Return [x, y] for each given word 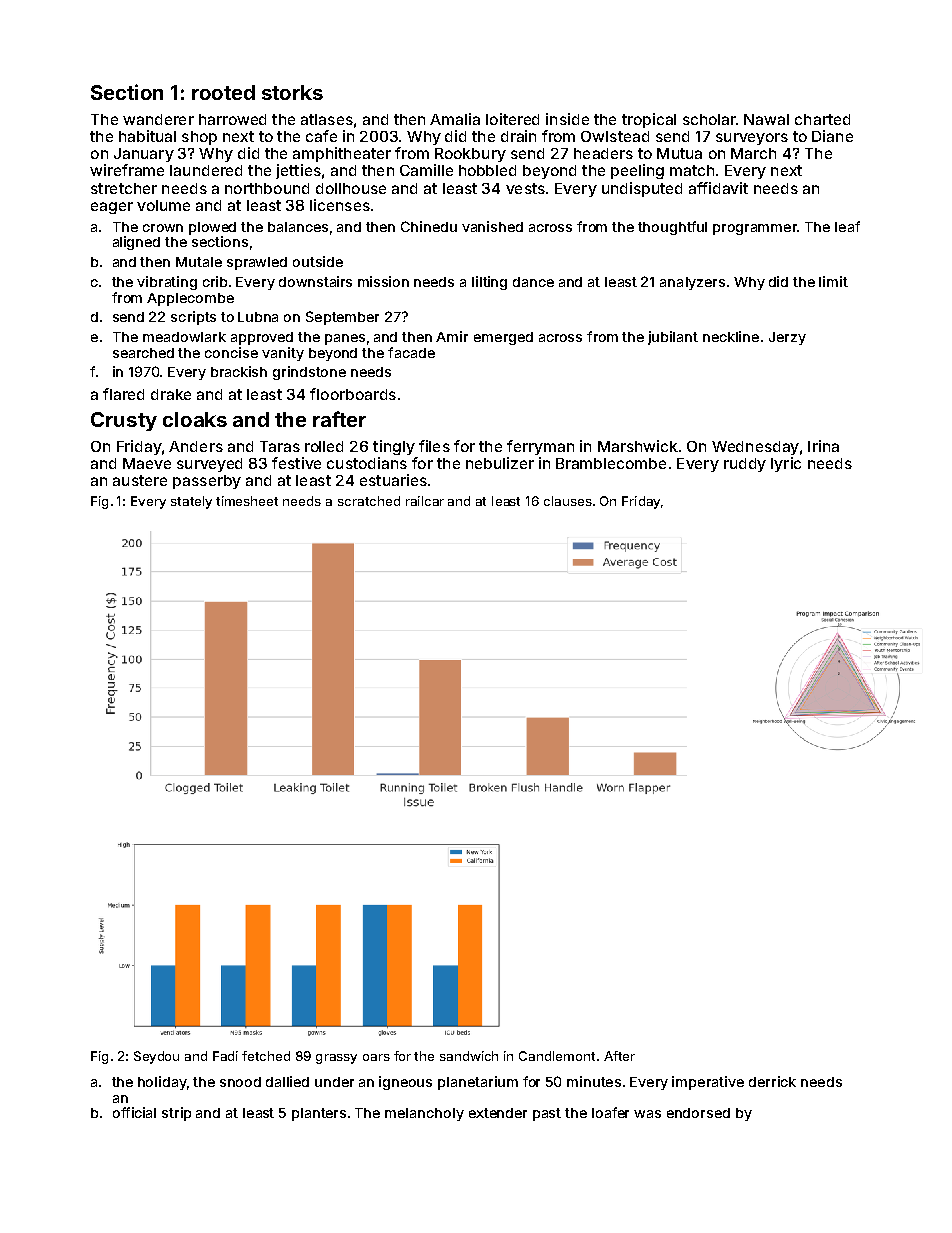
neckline [731, 336]
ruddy [745, 465]
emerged [503, 338]
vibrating [167, 283]
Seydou [156, 1057]
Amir [452, 336]
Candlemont [557, 1056]
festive [296, 463]
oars [376, 1057]
